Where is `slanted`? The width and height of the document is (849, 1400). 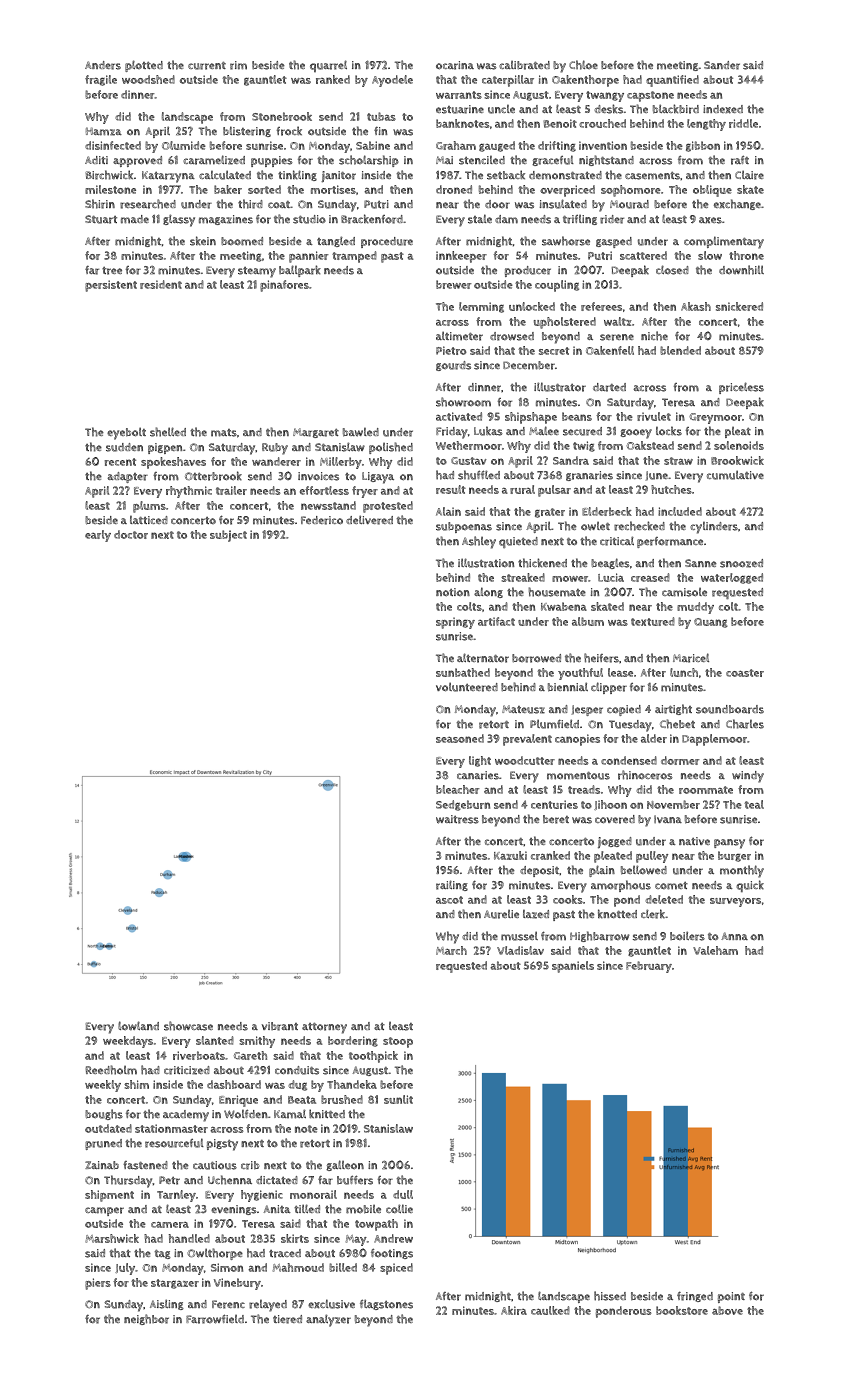
slanted is located at coordinates (215, 1040).
